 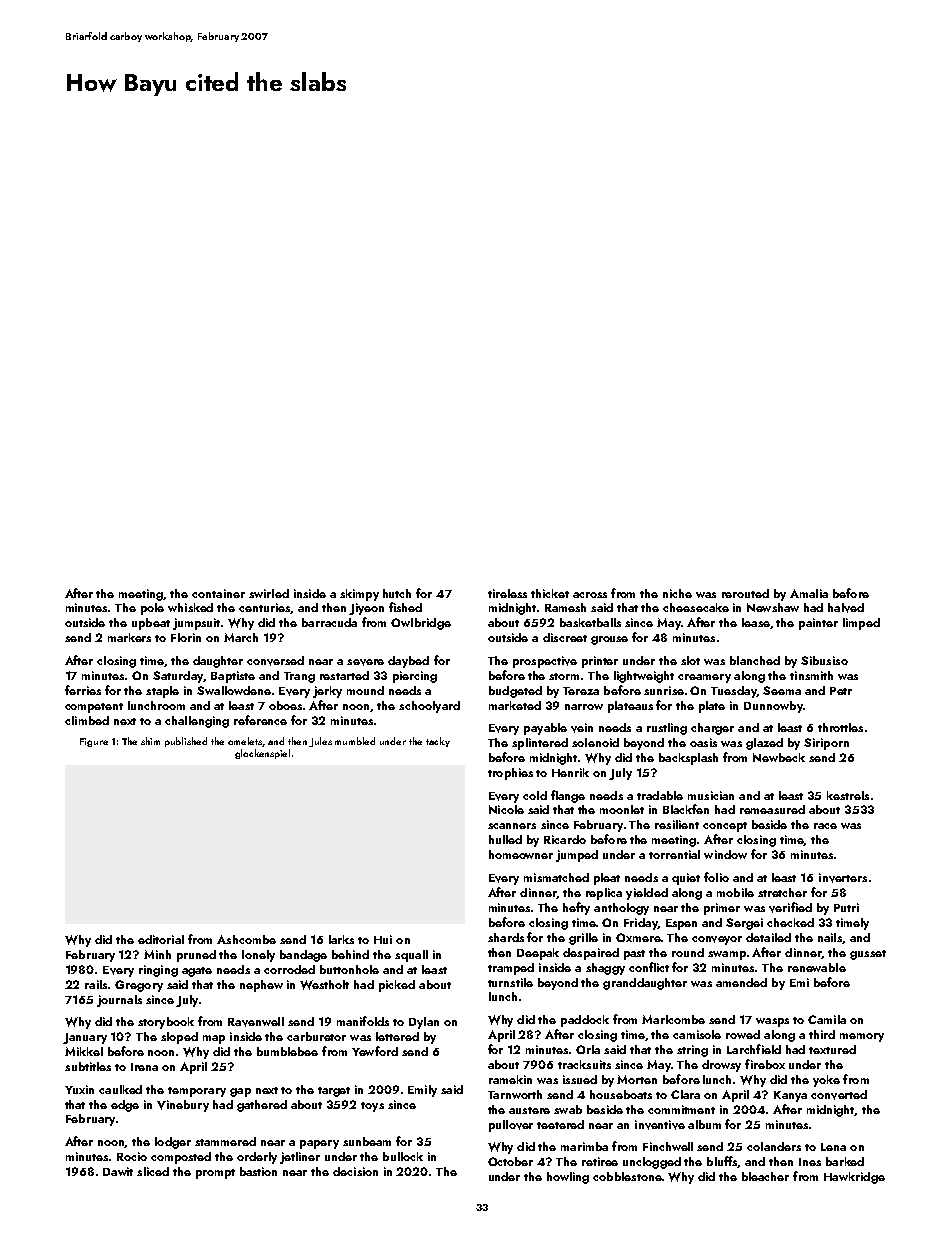 What do you see at coordinates (246, 939) in the screenshot?
I see `Ashcombe` at bounding box center [246, 939].
